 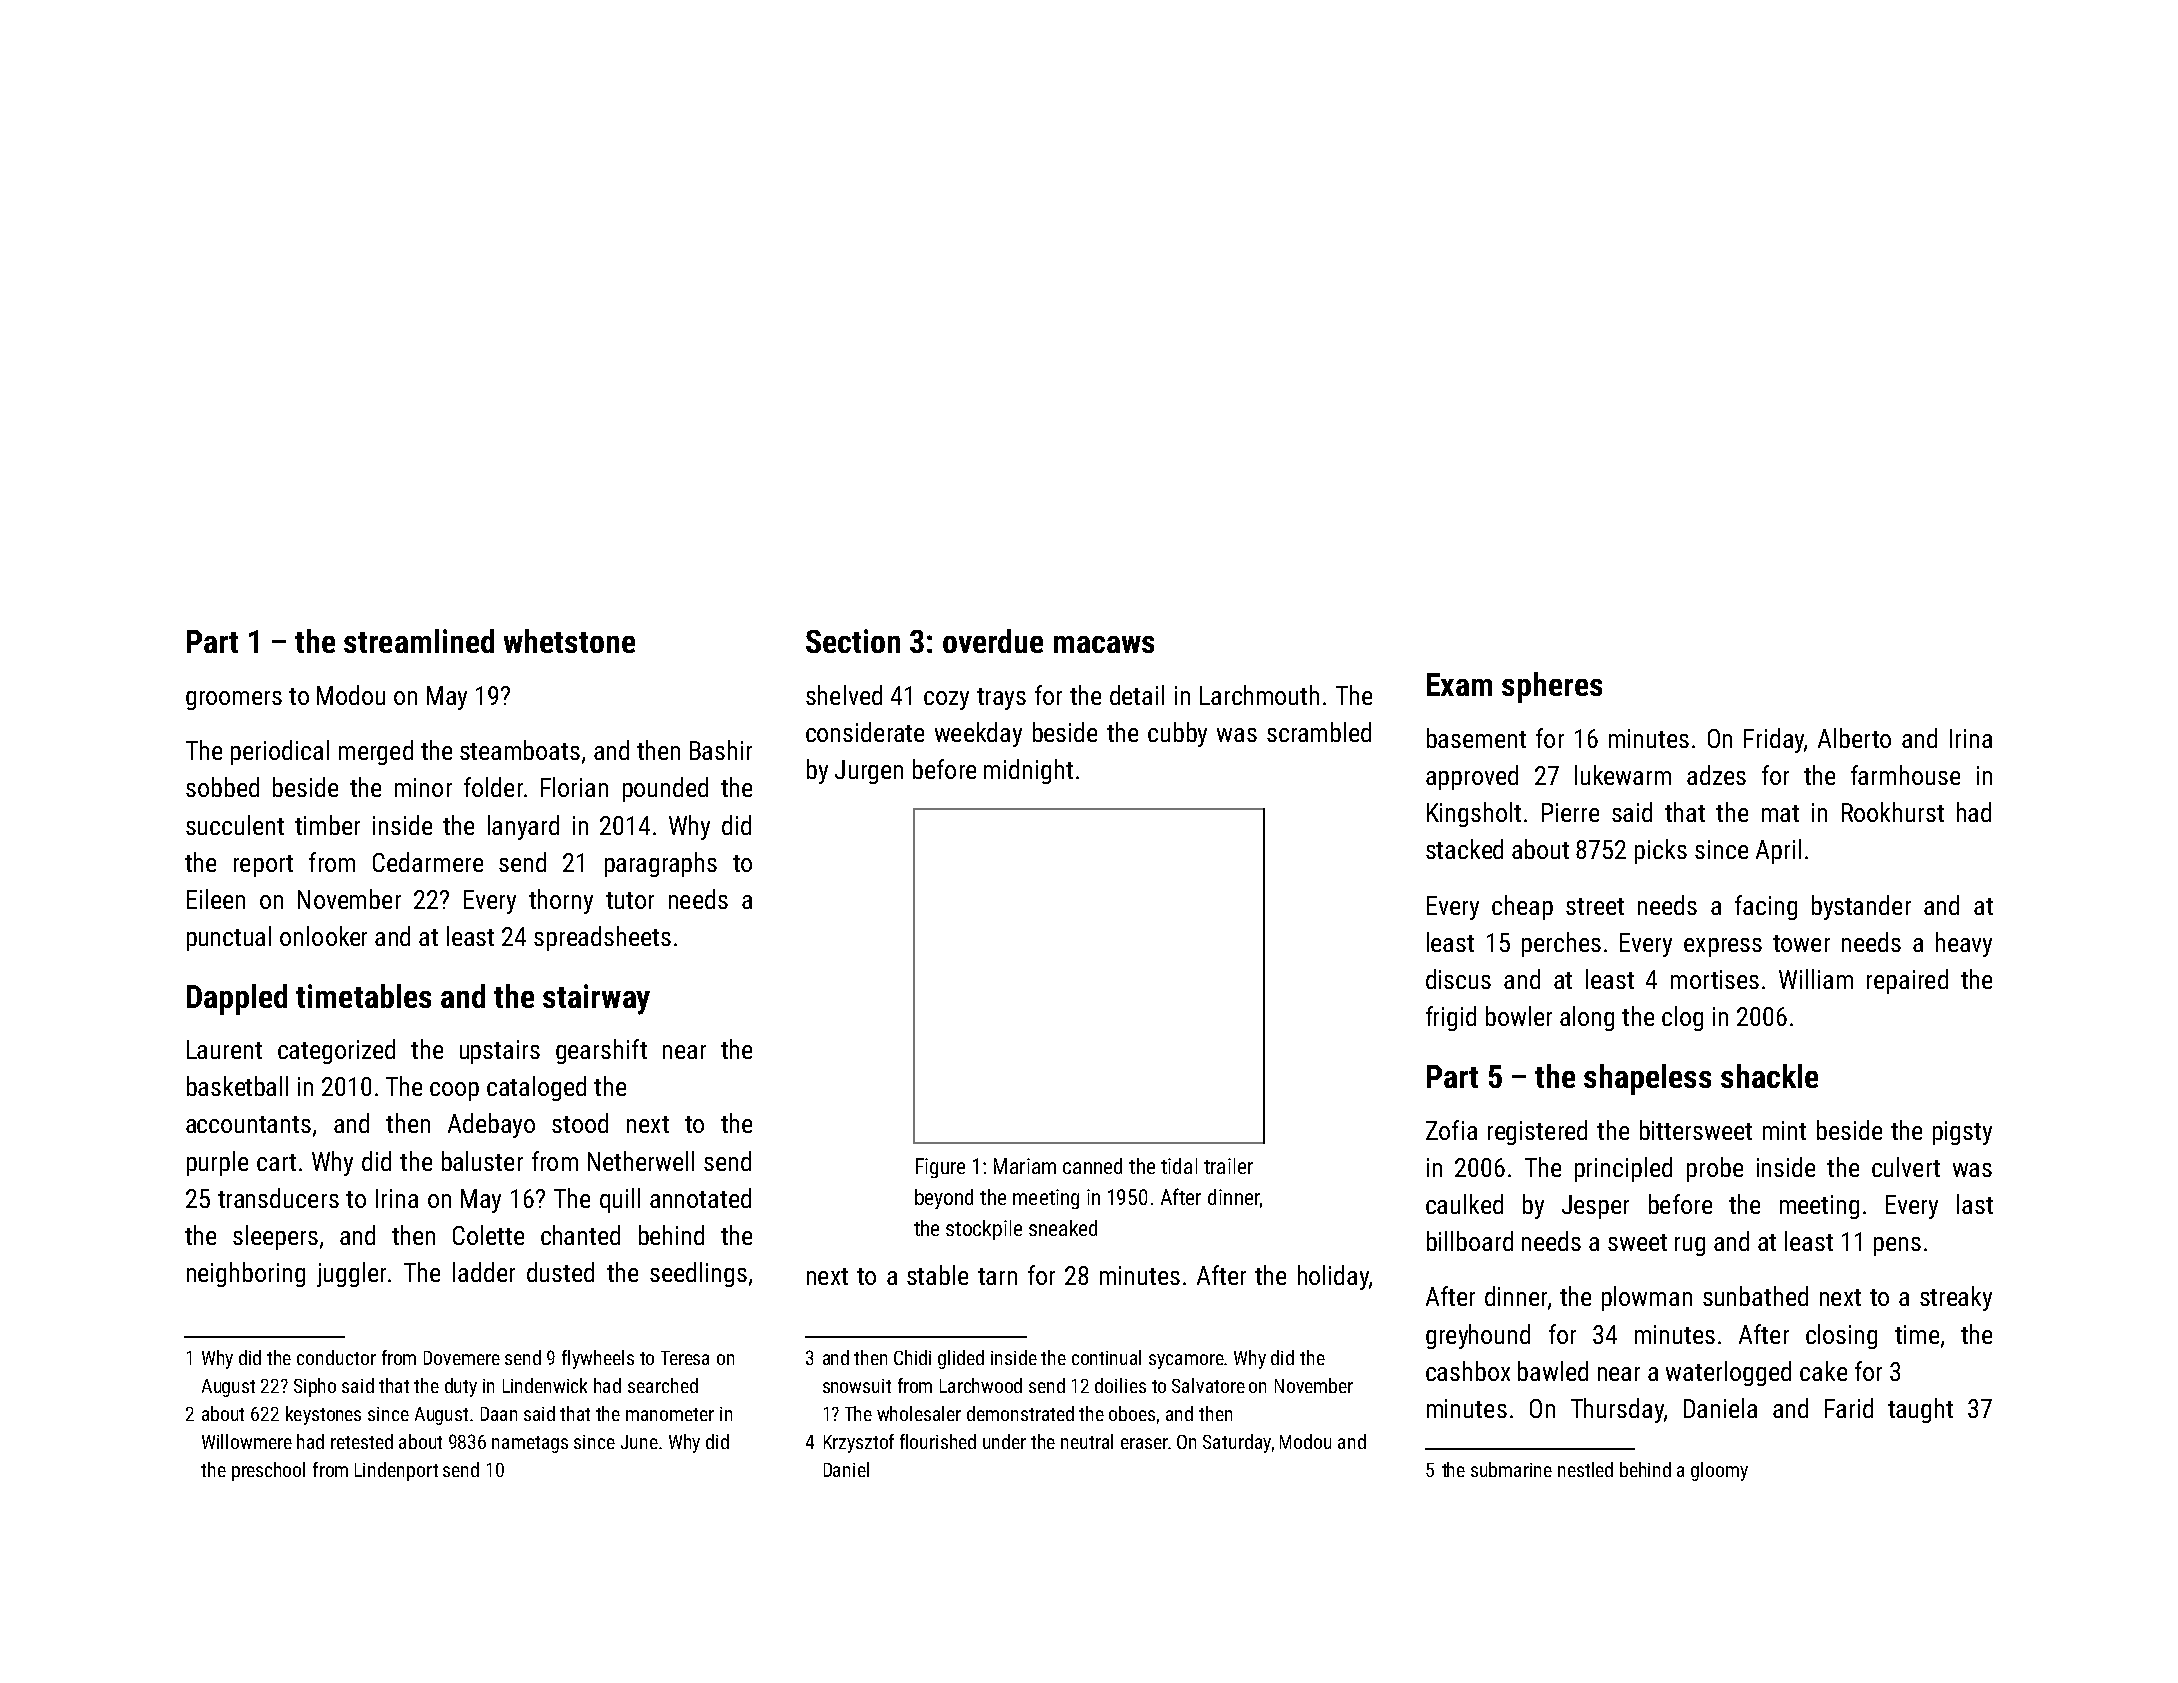 I want to click on Farid, so click(x=1849, y=1408).
